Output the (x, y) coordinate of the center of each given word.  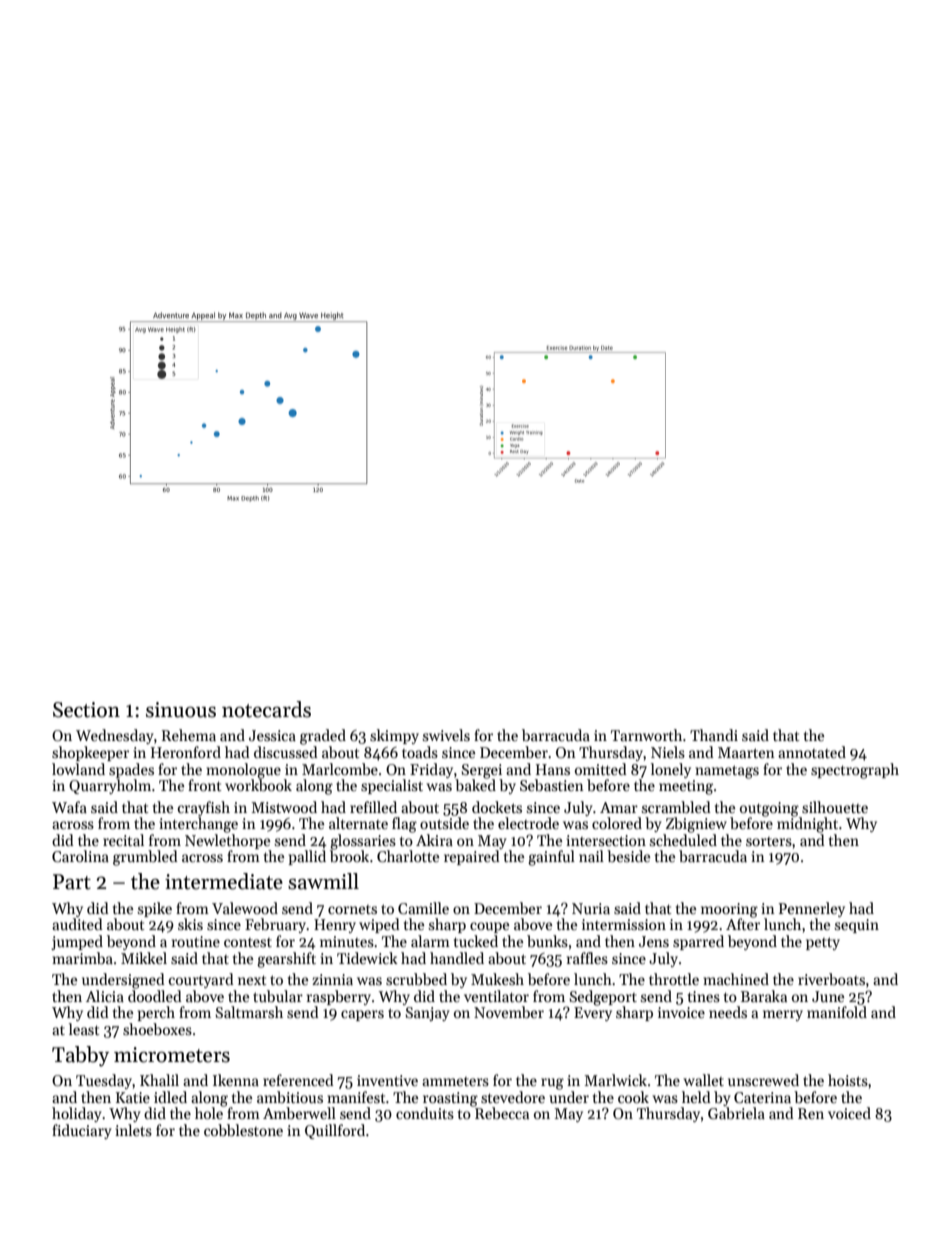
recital (123, 840)
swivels (446, 735)
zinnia (332, 979)
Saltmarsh (249, 1012)
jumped (77, 942)
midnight (807, 825)
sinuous (181, 710)
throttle (674, 979)
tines (704, 996)
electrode (528, 823)
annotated (812, 752)
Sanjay (428, 1014)
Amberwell (299, 1113)
